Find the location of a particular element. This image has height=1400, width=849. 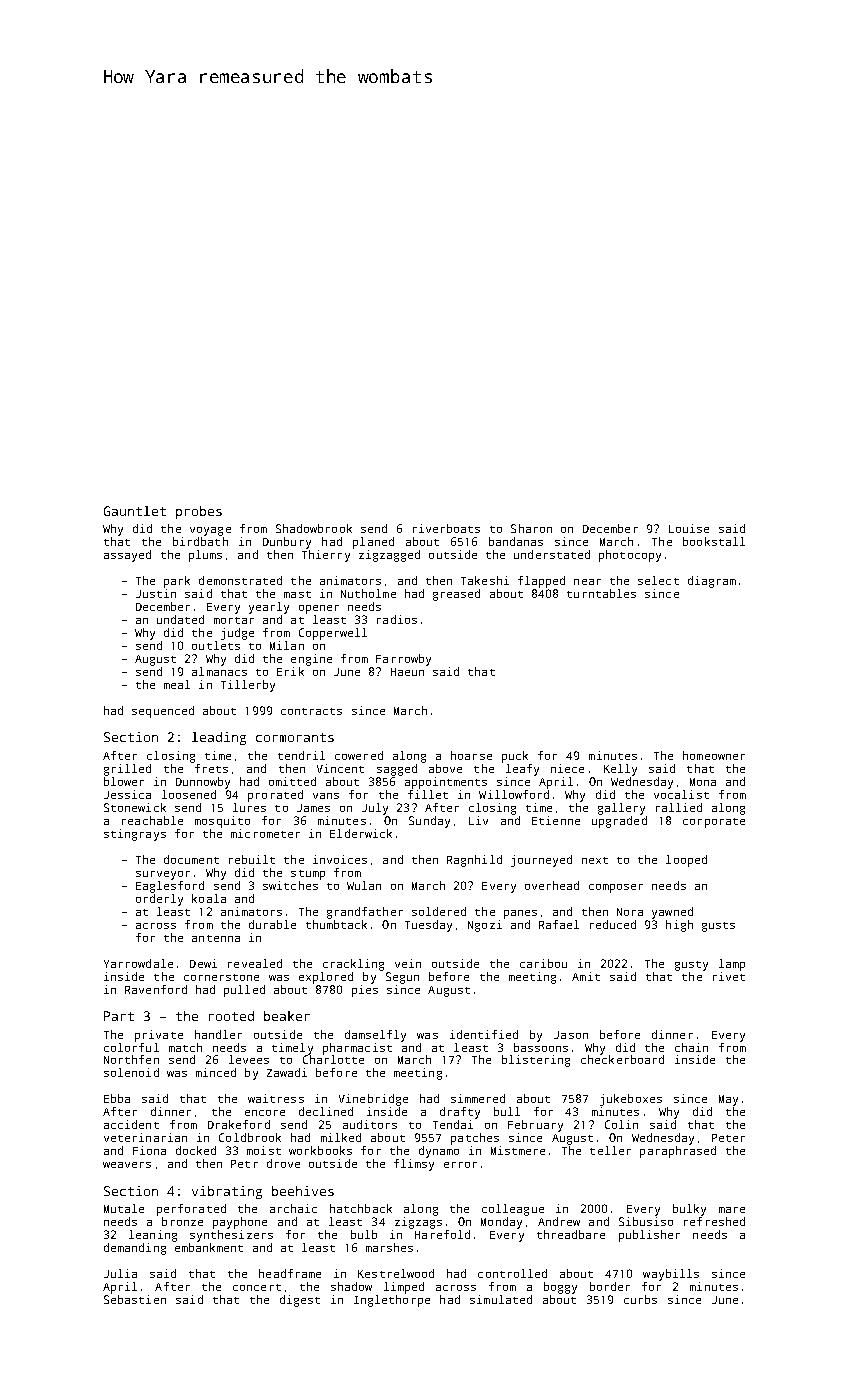

zigzagged is located at coordinates (389, 556).
